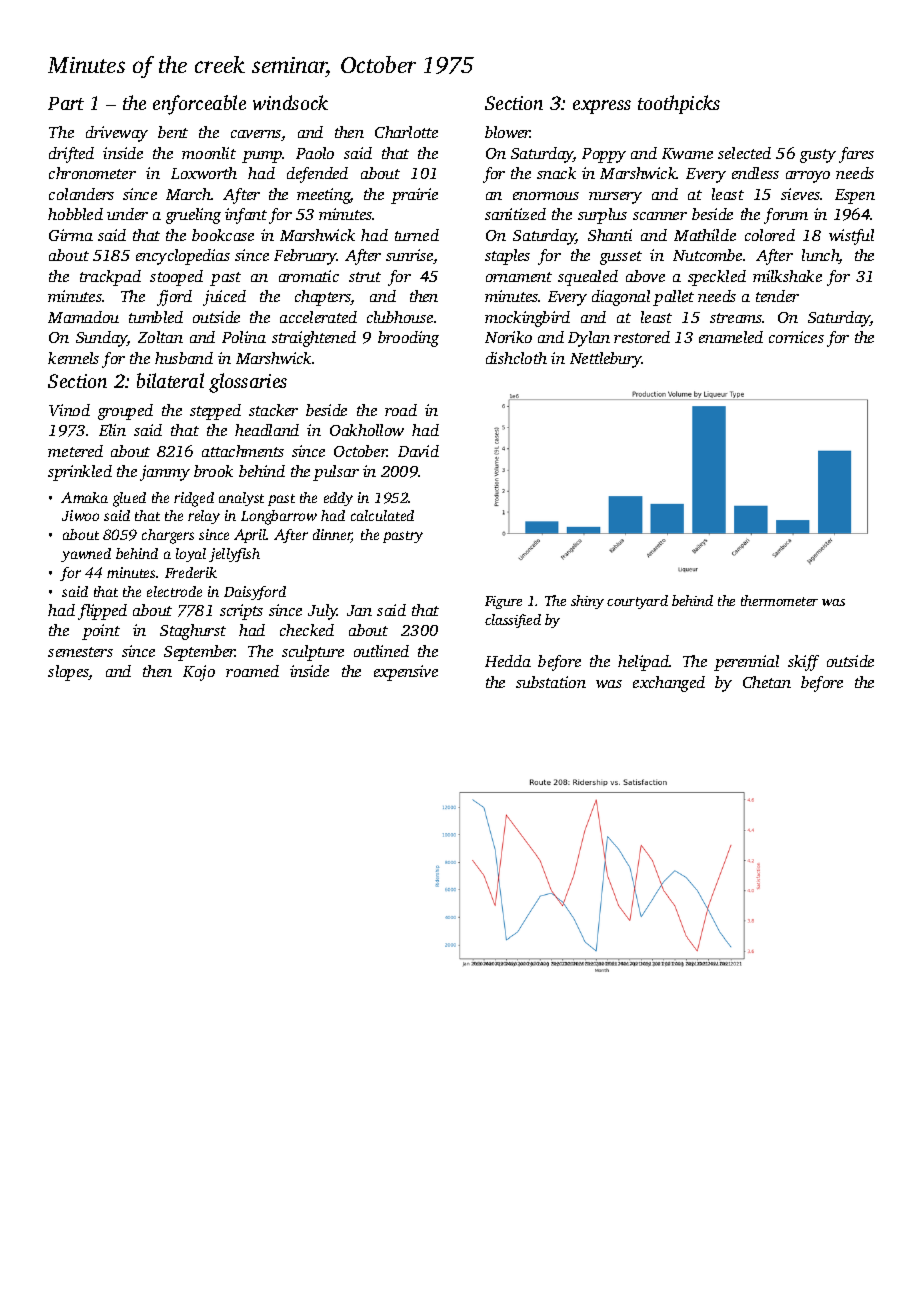  I want to click on lunch, so click(820, 256).
